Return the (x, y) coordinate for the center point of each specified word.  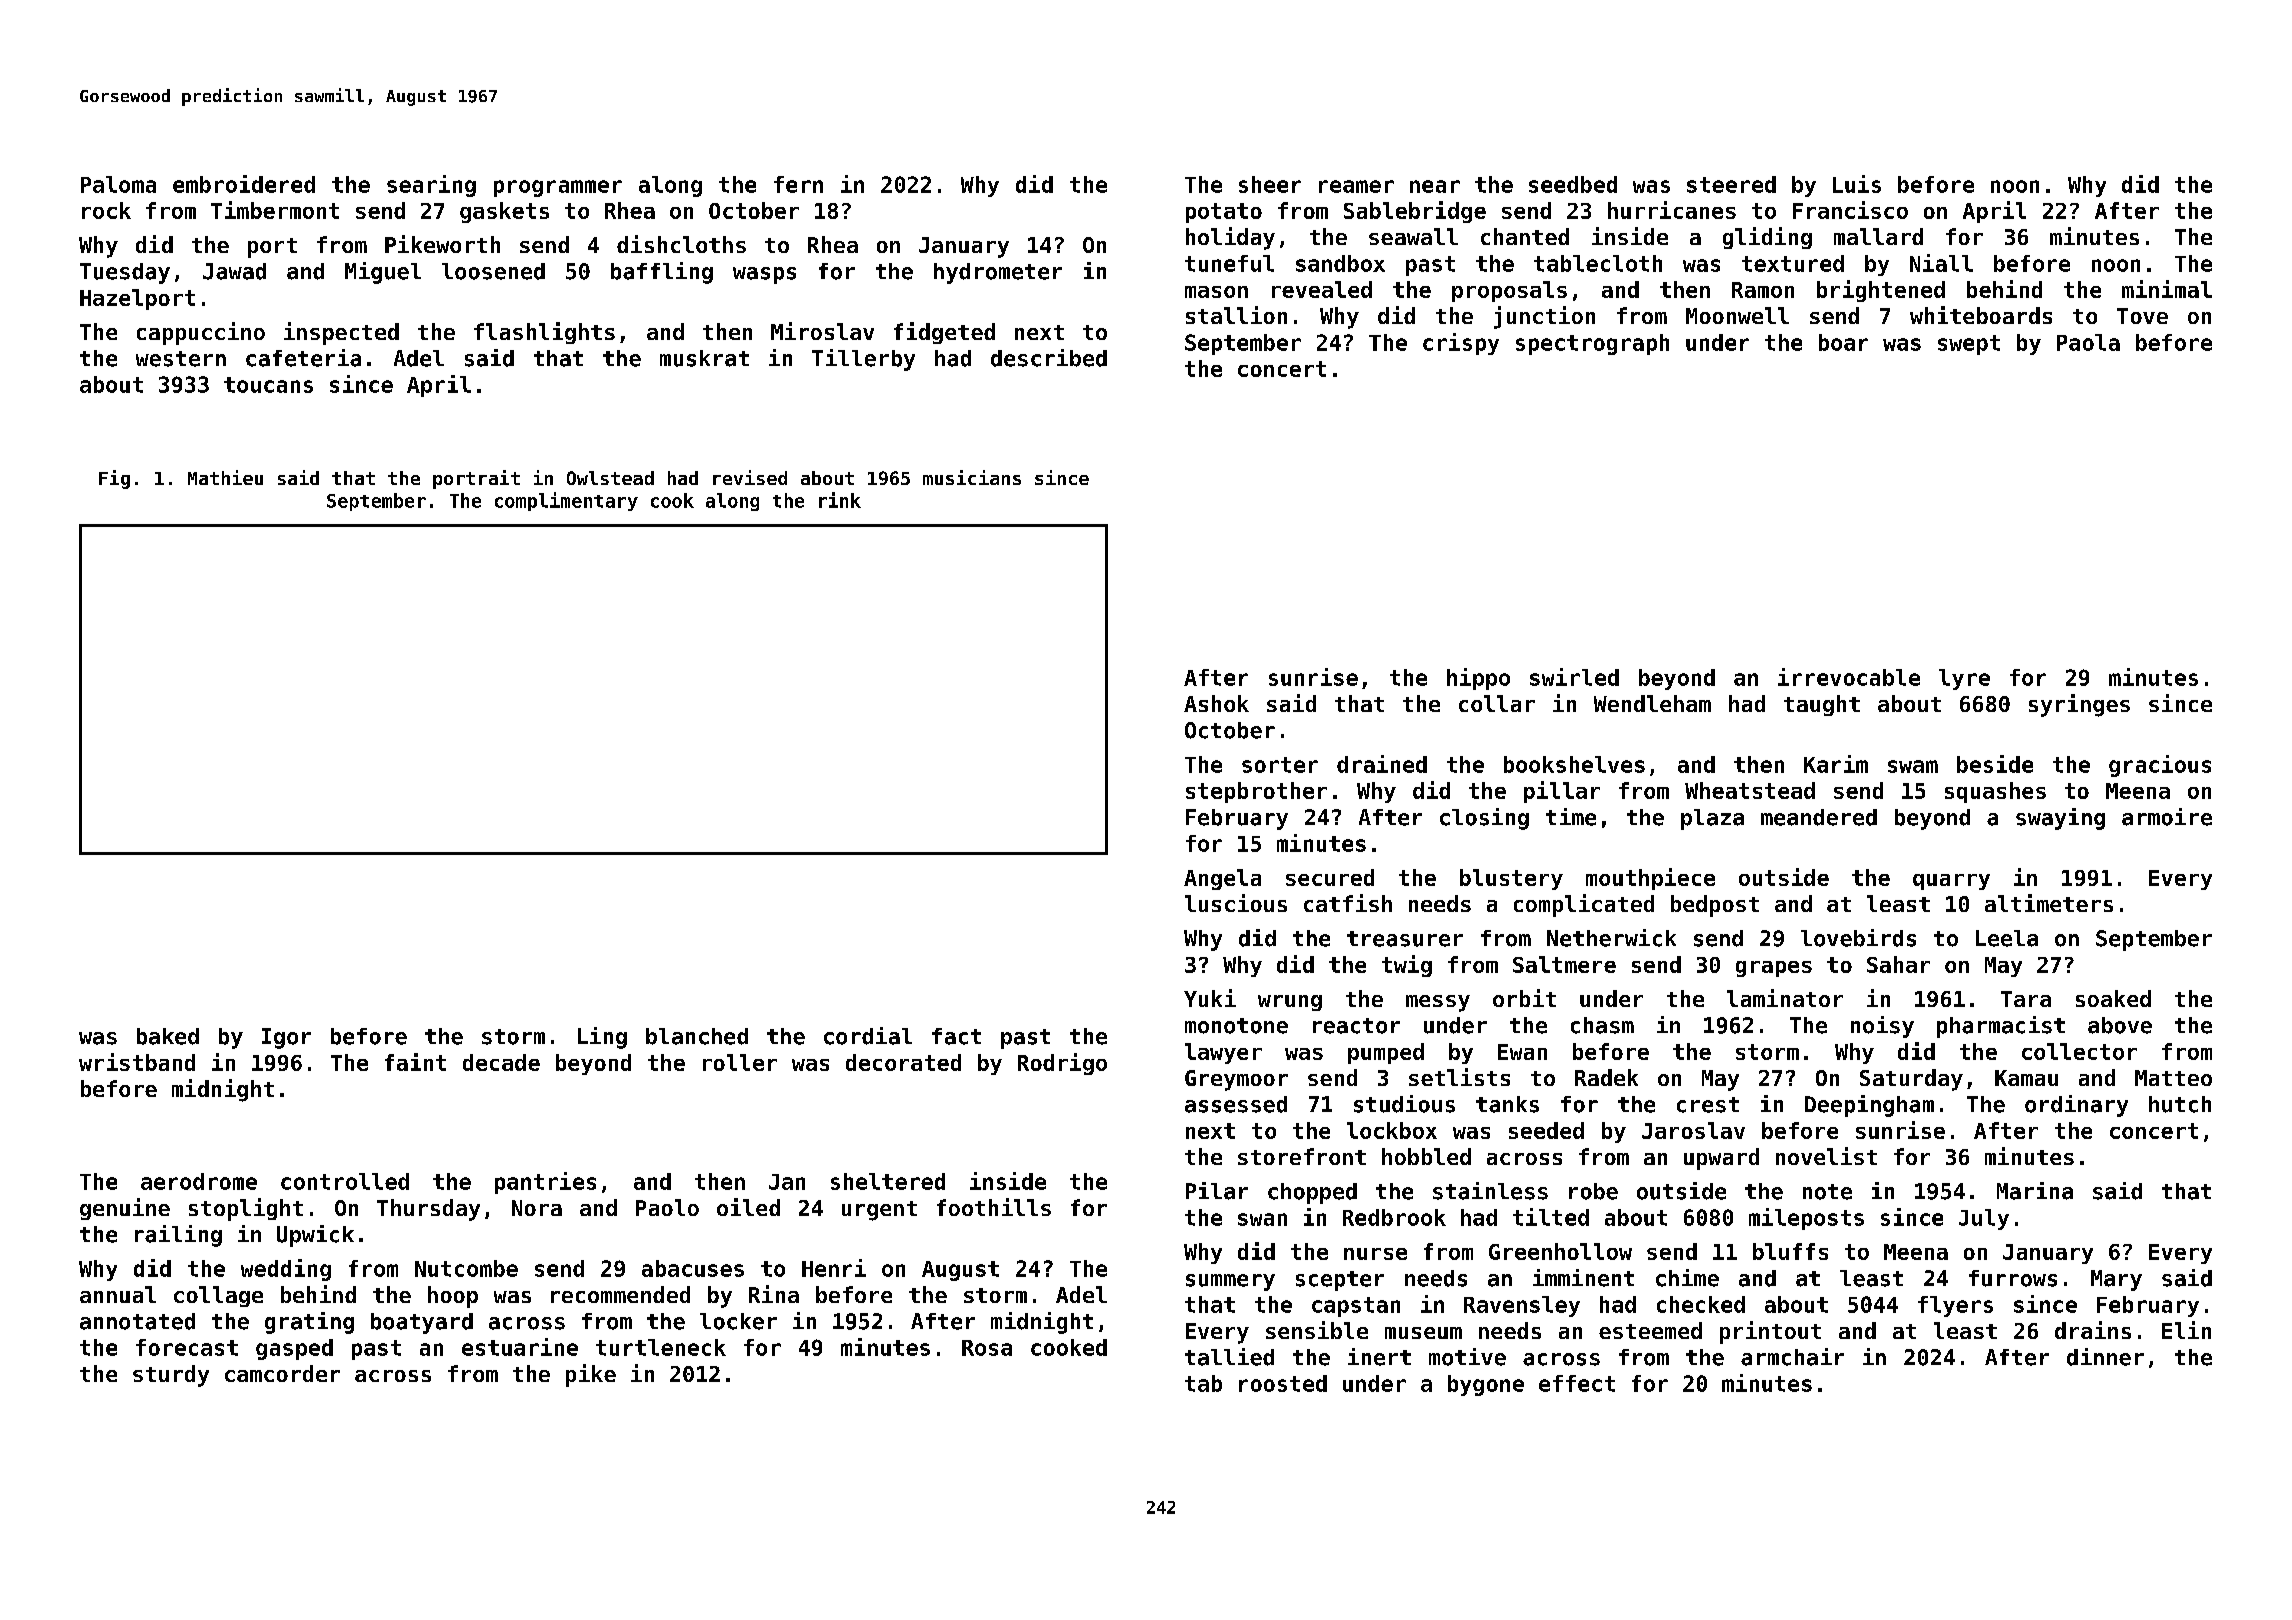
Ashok (1216, 703)
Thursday (428, 1210)
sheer (1270, 184)
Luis (1857, 184)
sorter (1280, 765)
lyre (1964, 679)
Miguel (383, 273)
